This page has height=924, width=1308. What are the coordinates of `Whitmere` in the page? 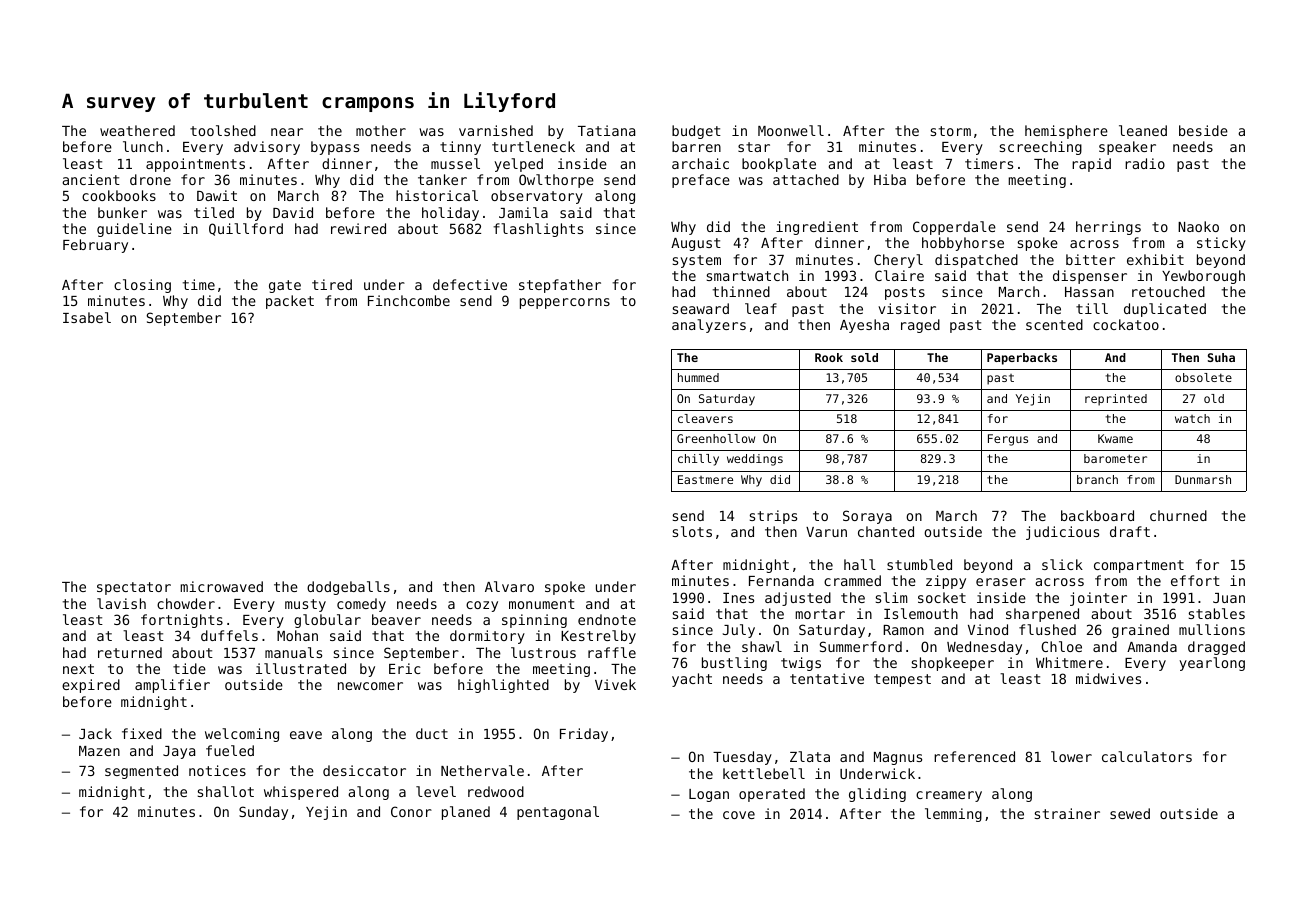 It's located at (1069, 662).
